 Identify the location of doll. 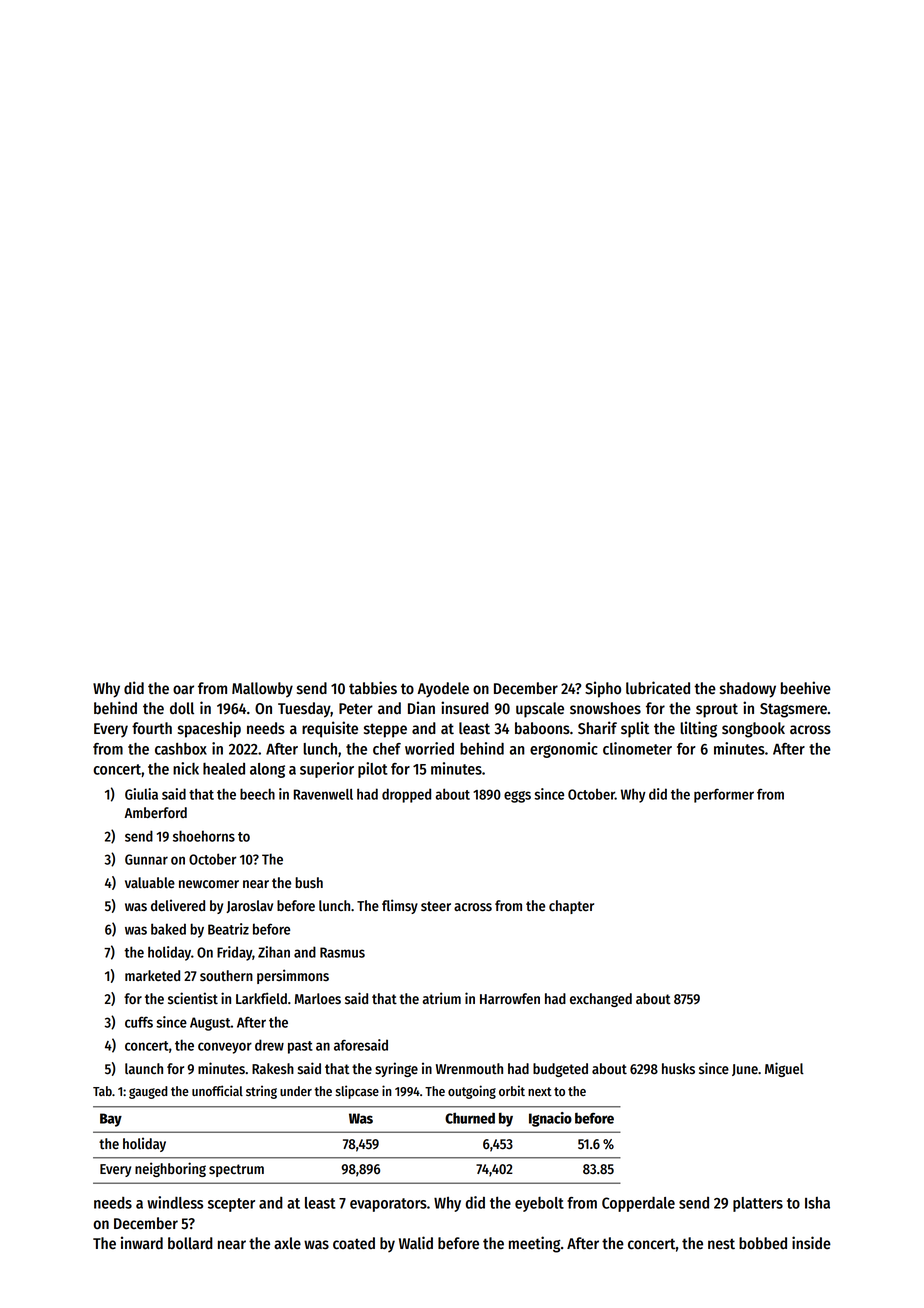
(182, 708).
